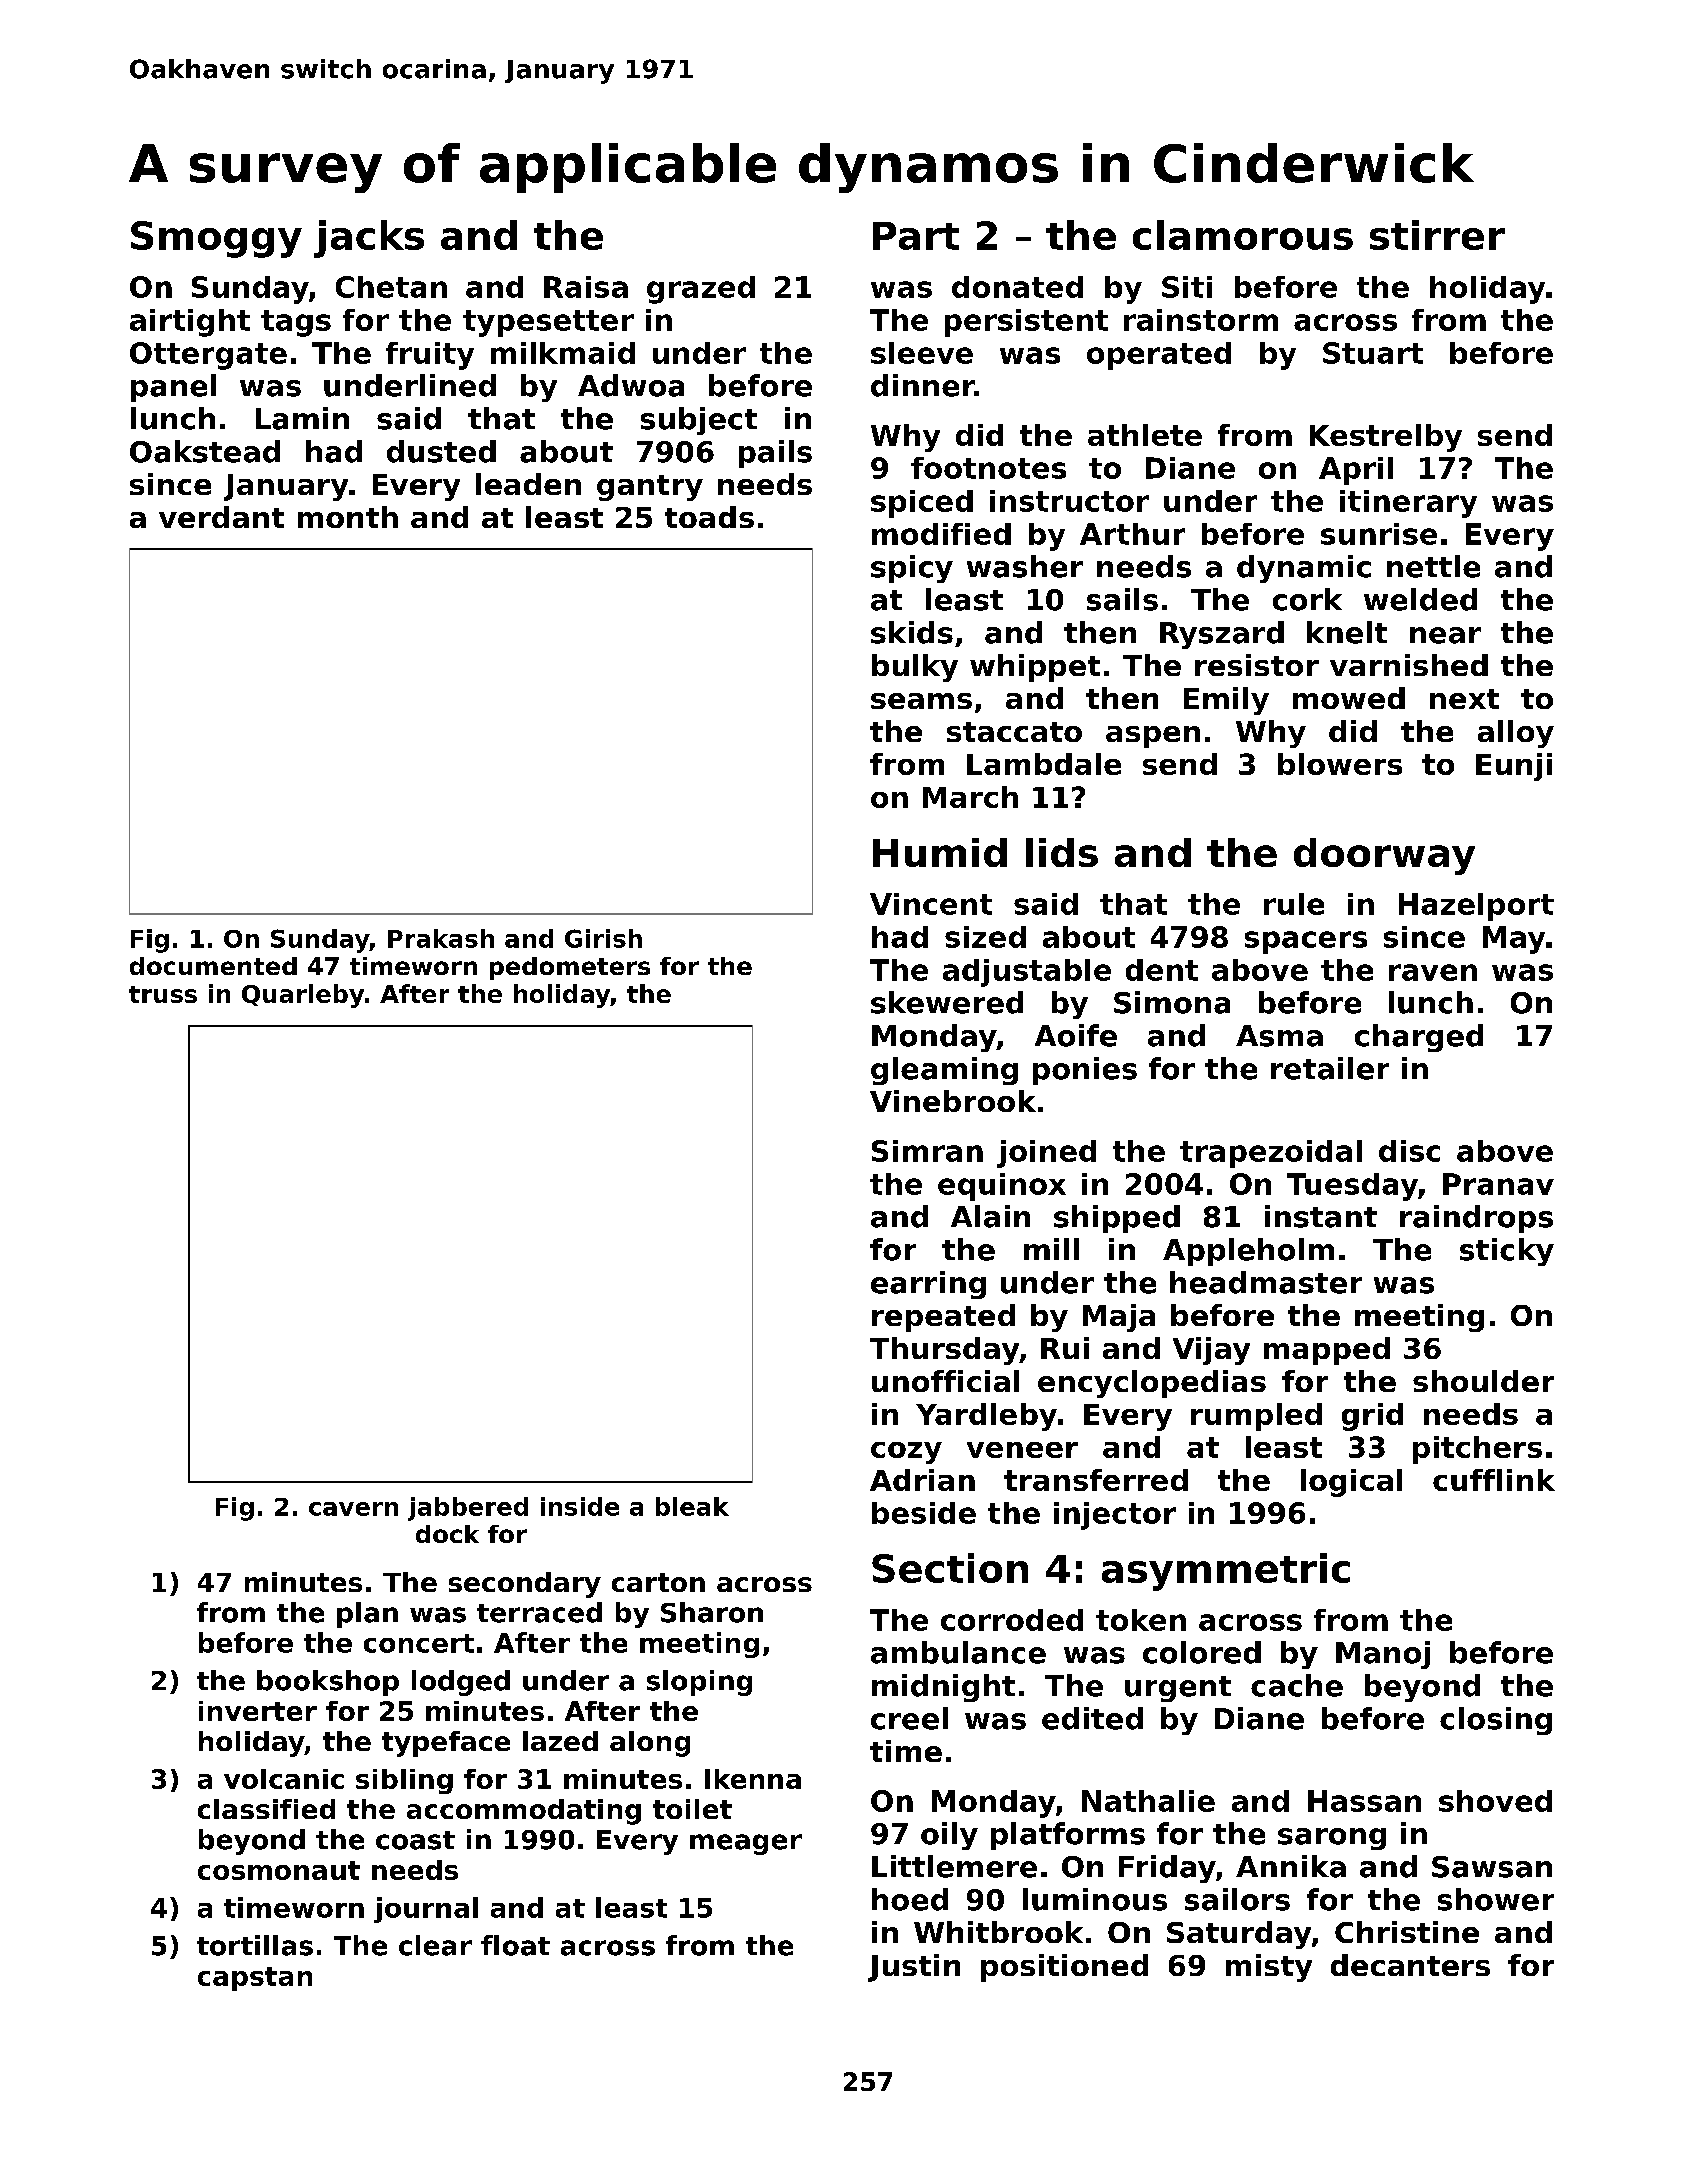 The width and height of the screenshot is (1683, 2178). What do you see at coordinates (1148, 1801) in the screenshot?
I see `Nathalie` at bounding box center [1148, 1801].
